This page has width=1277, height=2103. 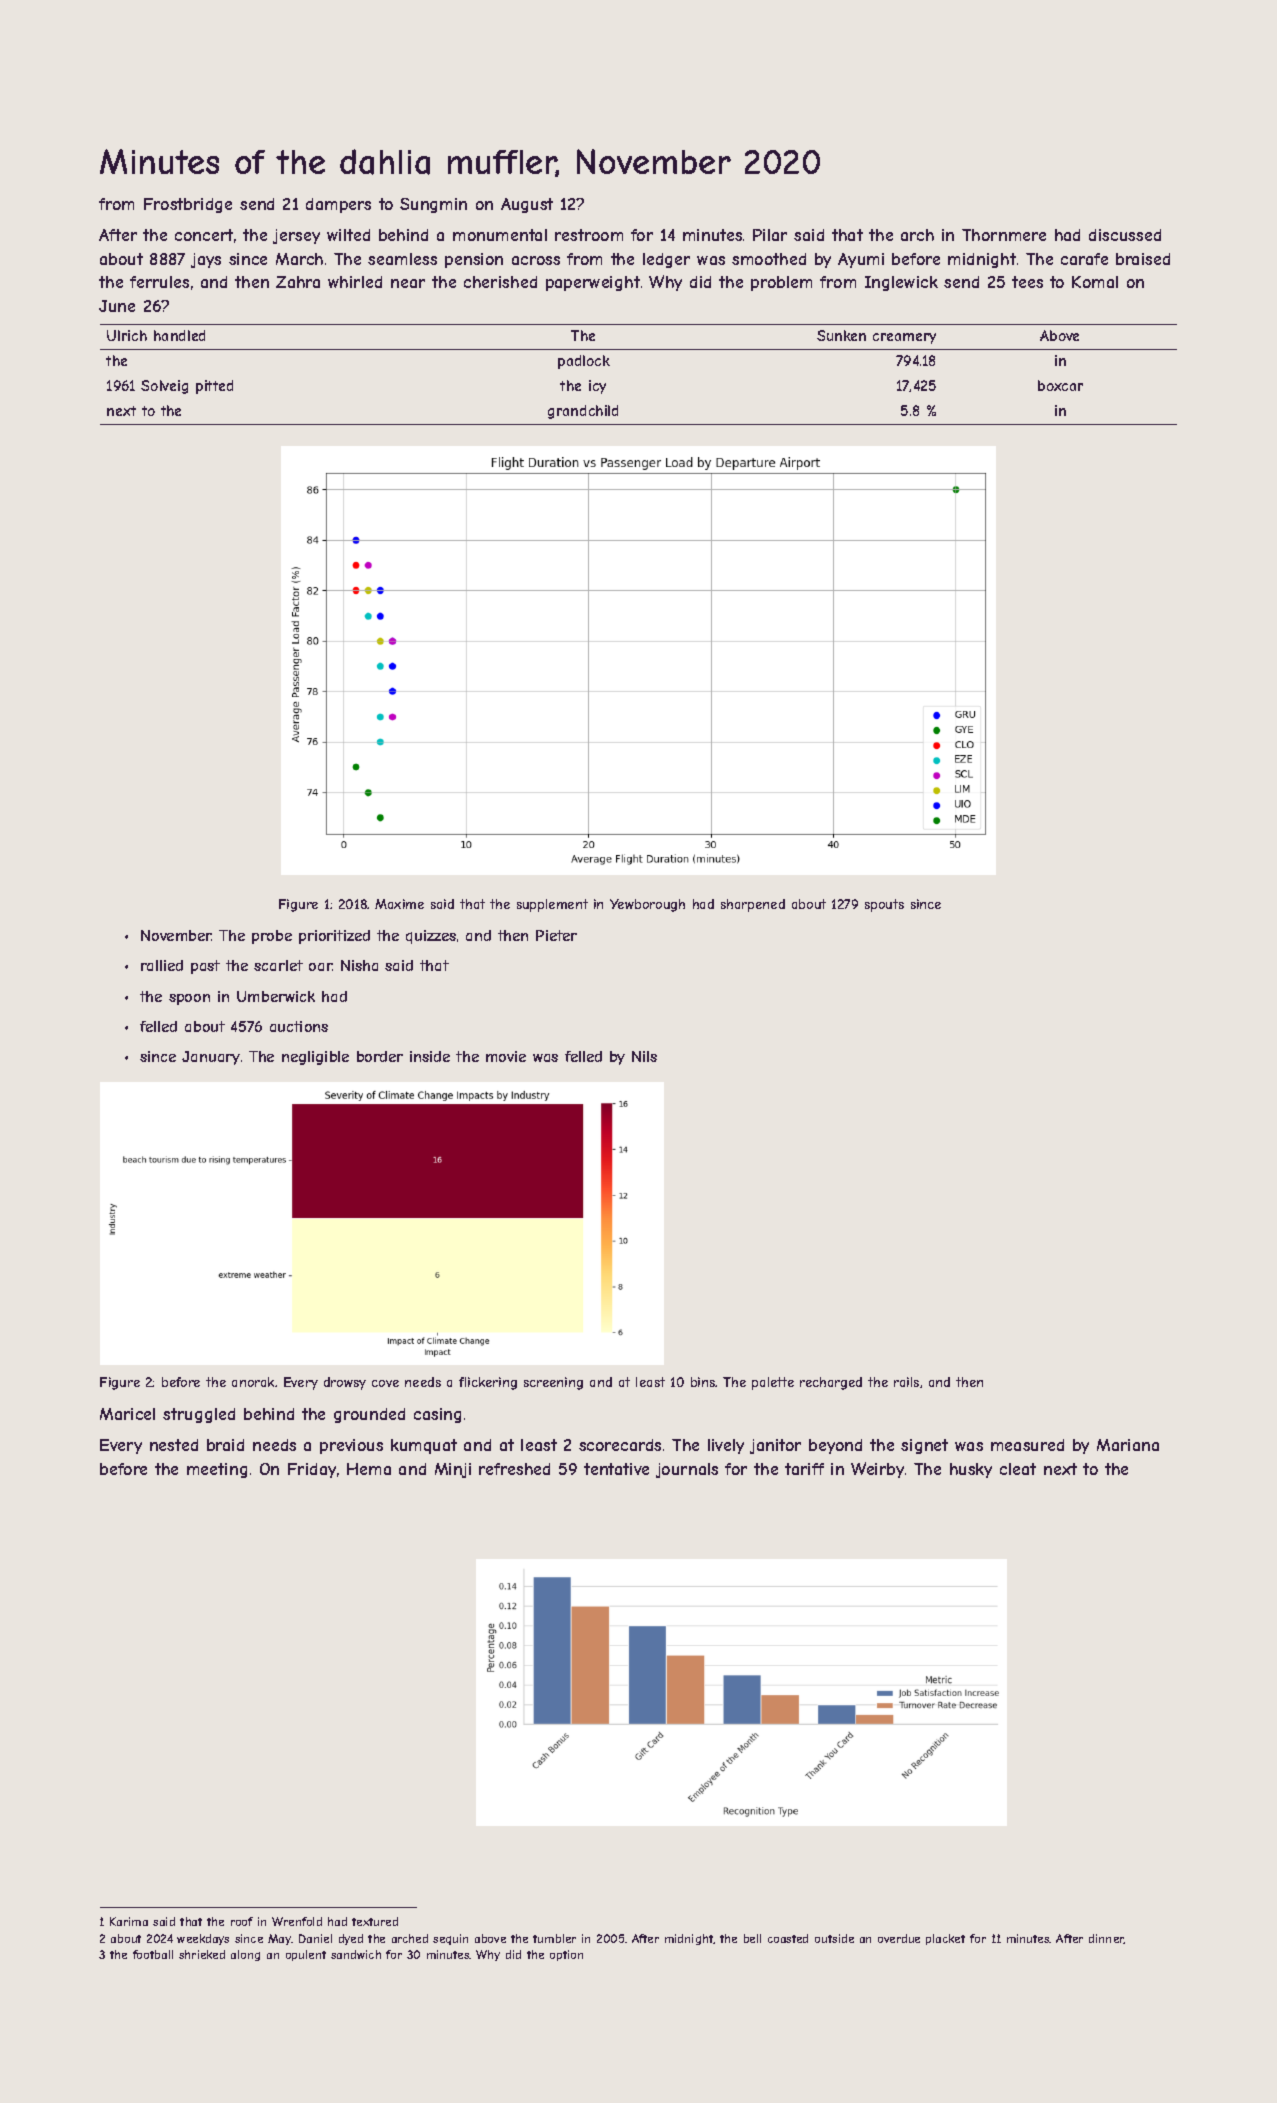 What do you see at coordinates (884, 905) in the page?
I see `spouts` at bounding box center [884, 905].
